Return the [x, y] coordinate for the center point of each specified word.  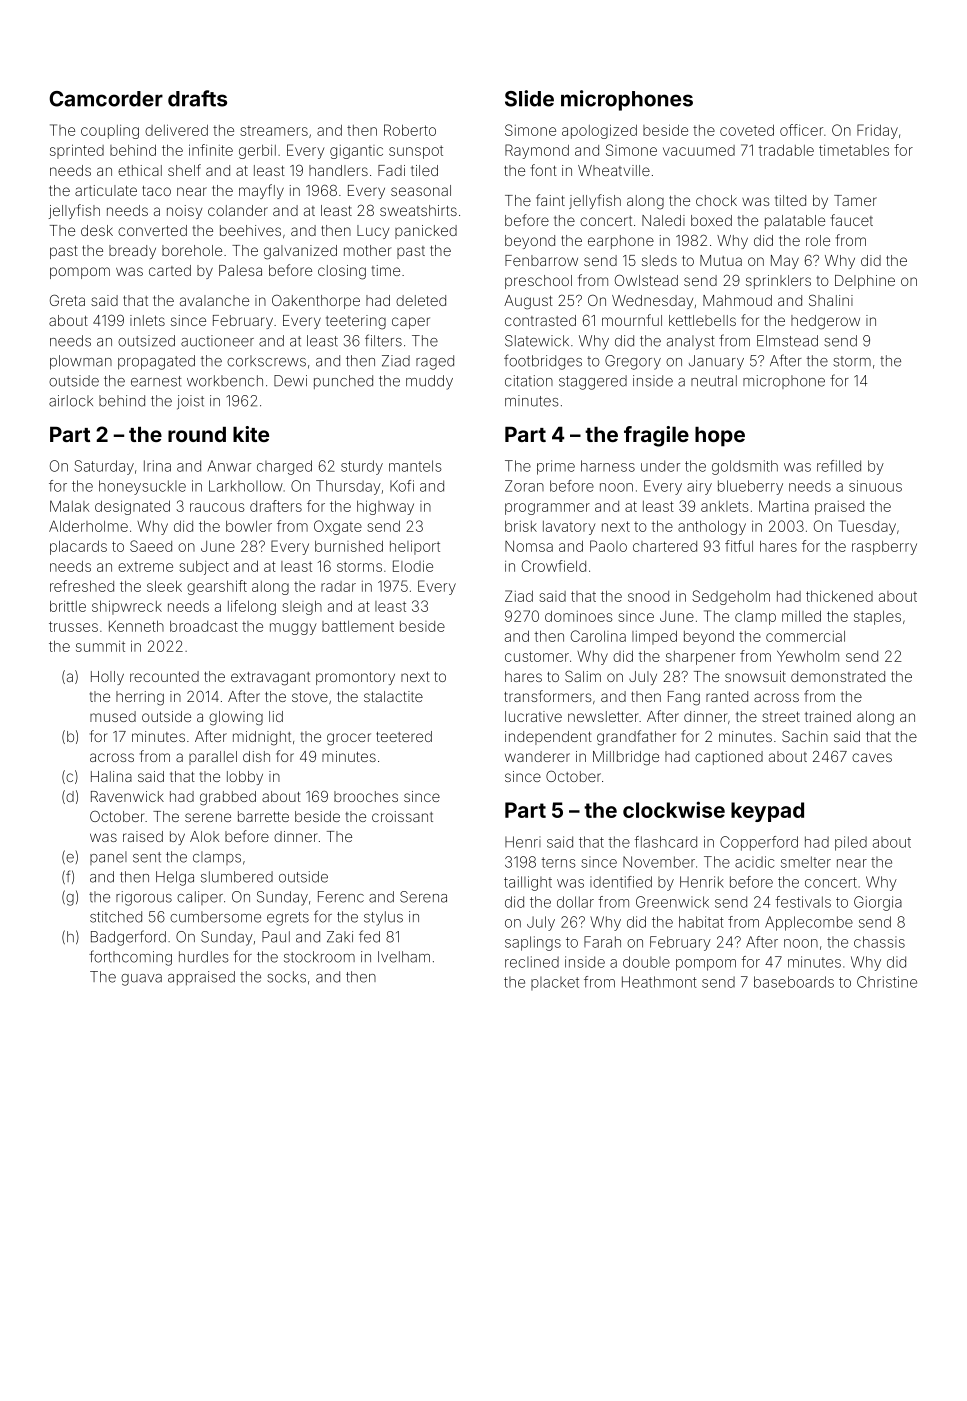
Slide [529, 98]
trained [828, 716]
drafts [197, 98]
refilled [839, 466]
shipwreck [127, 607]
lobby [245, 778]
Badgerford [128, 938]
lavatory [569, 528]
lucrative [533, 716]
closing [342, 272]
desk [97, 230]
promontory [355, 678]
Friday [877, 131]
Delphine [865, 282]
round [197, 434]
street [781, 717]
